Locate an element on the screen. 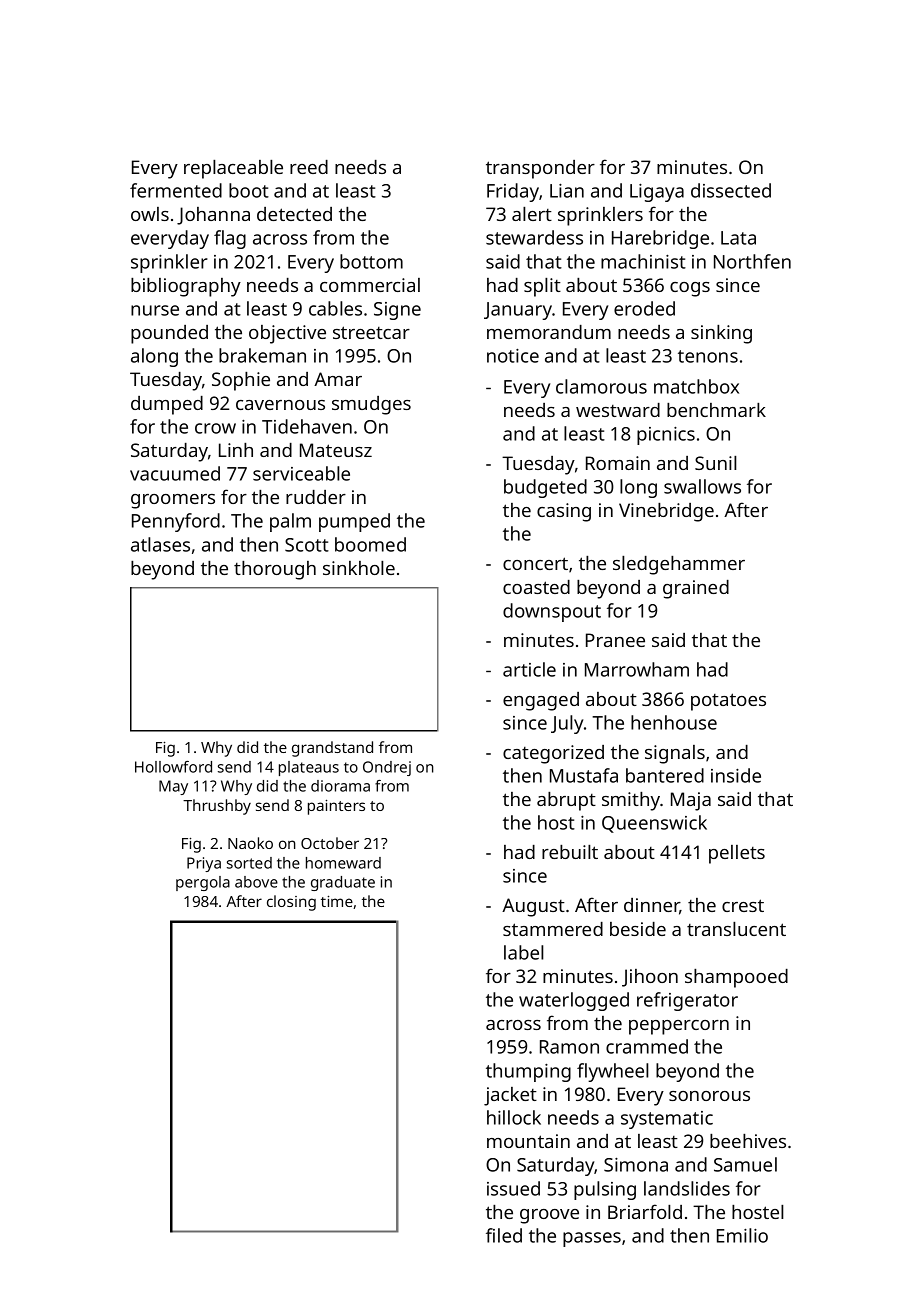  translucent is located at coordinates (736, 929).
